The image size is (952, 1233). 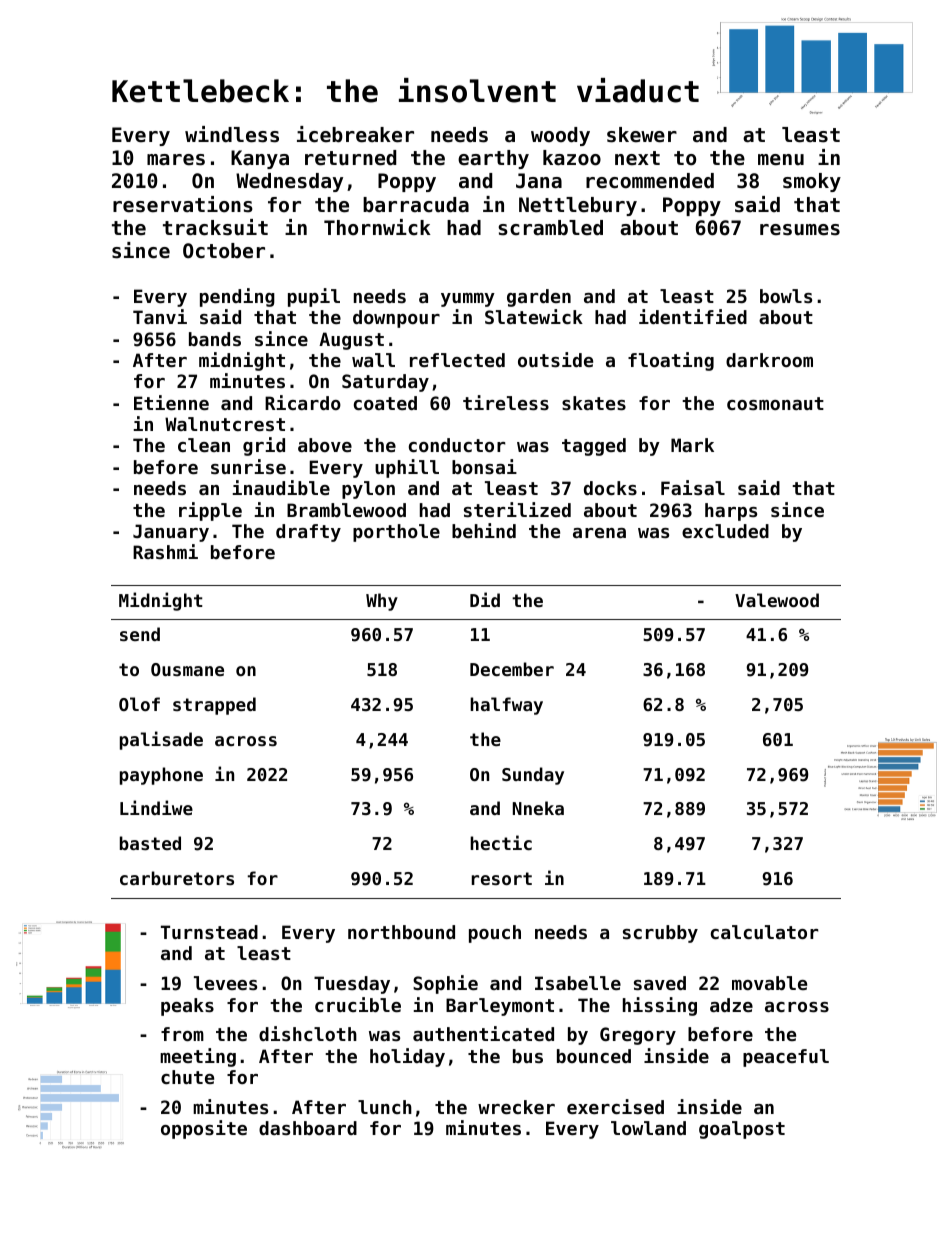 I want to click on Rashmi, so click(x=165, y=551).
